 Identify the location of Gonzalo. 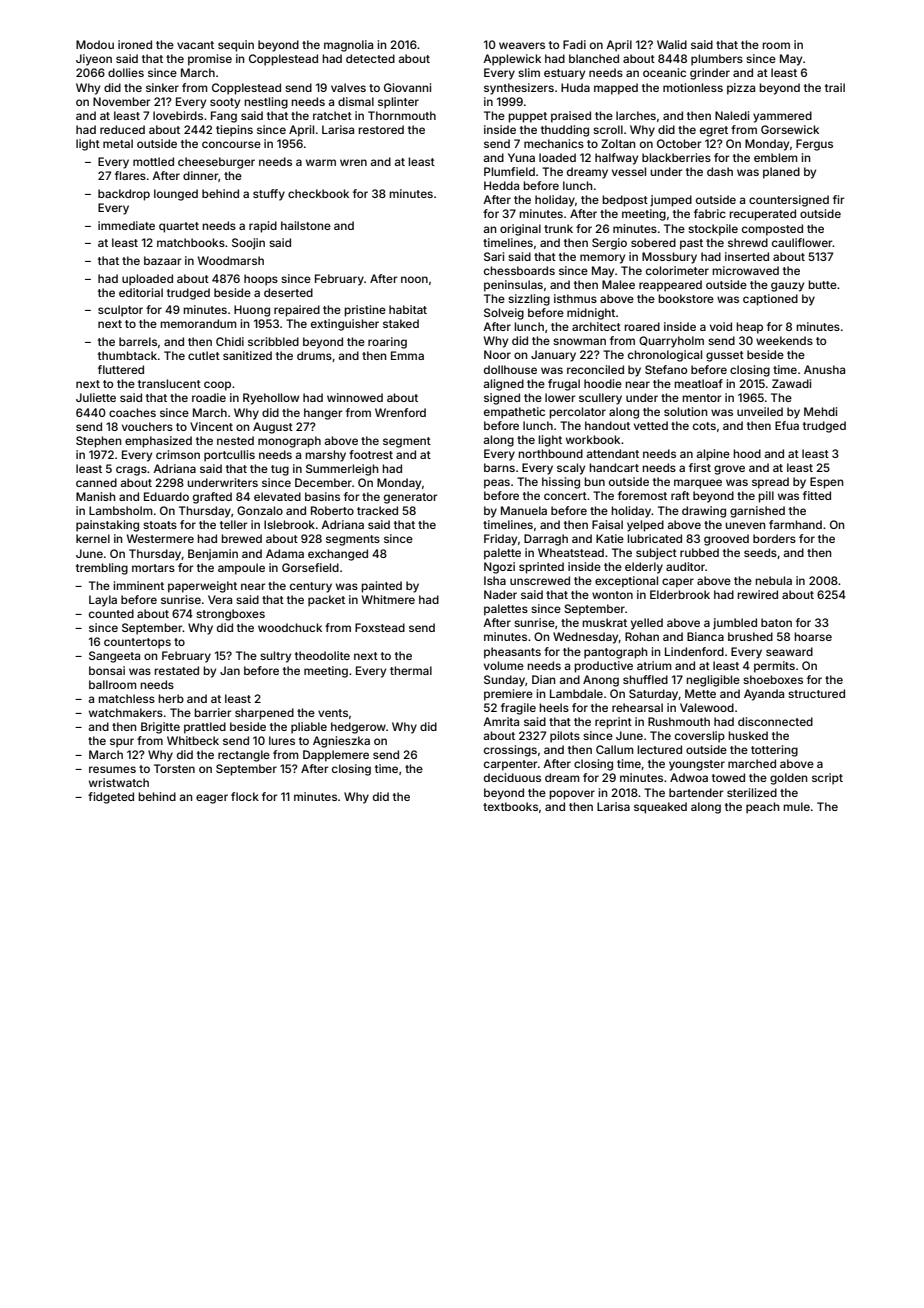
(260, 510).
